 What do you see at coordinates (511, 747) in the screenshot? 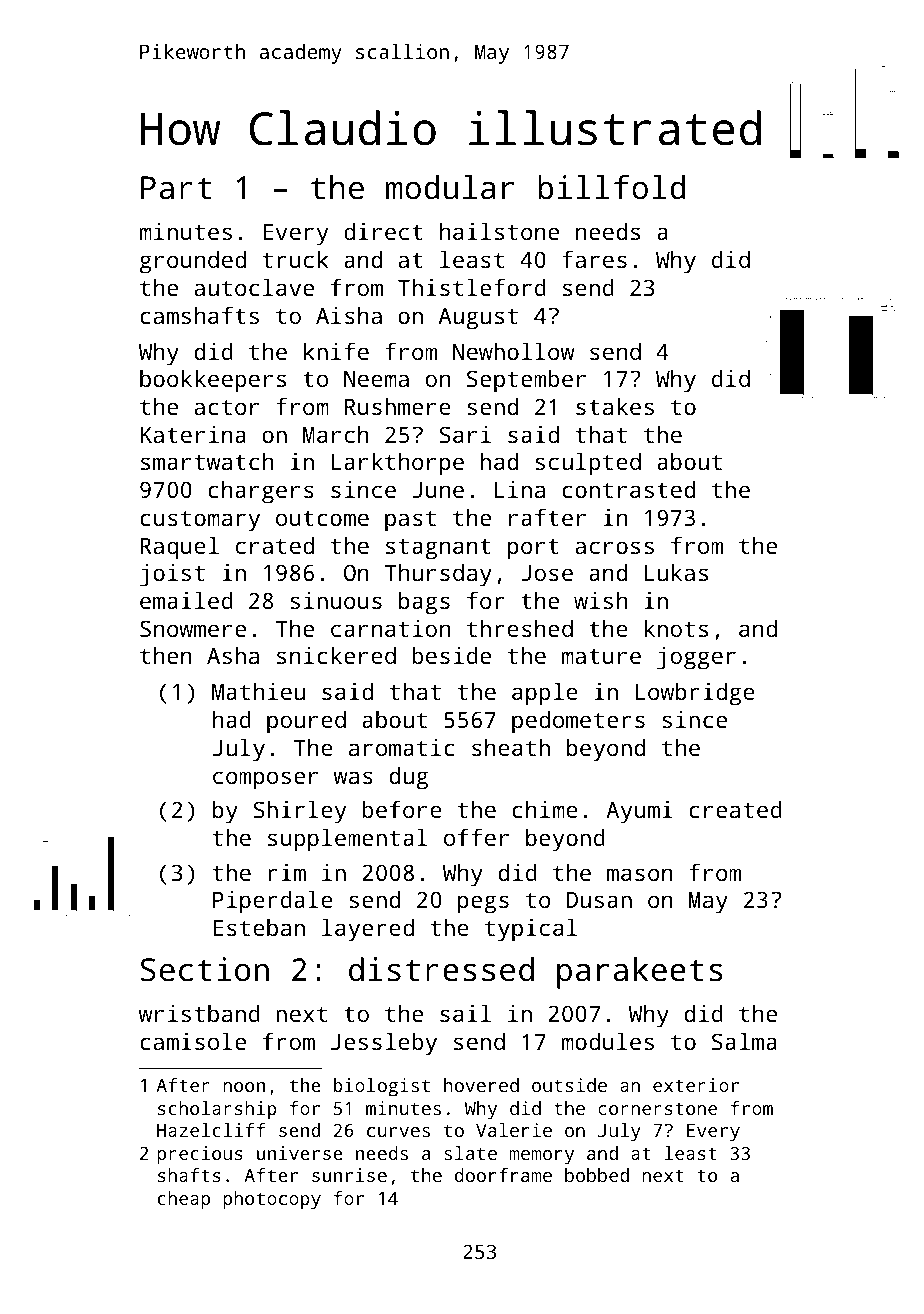
I see `sheath` at bounding box center [511, 747].
